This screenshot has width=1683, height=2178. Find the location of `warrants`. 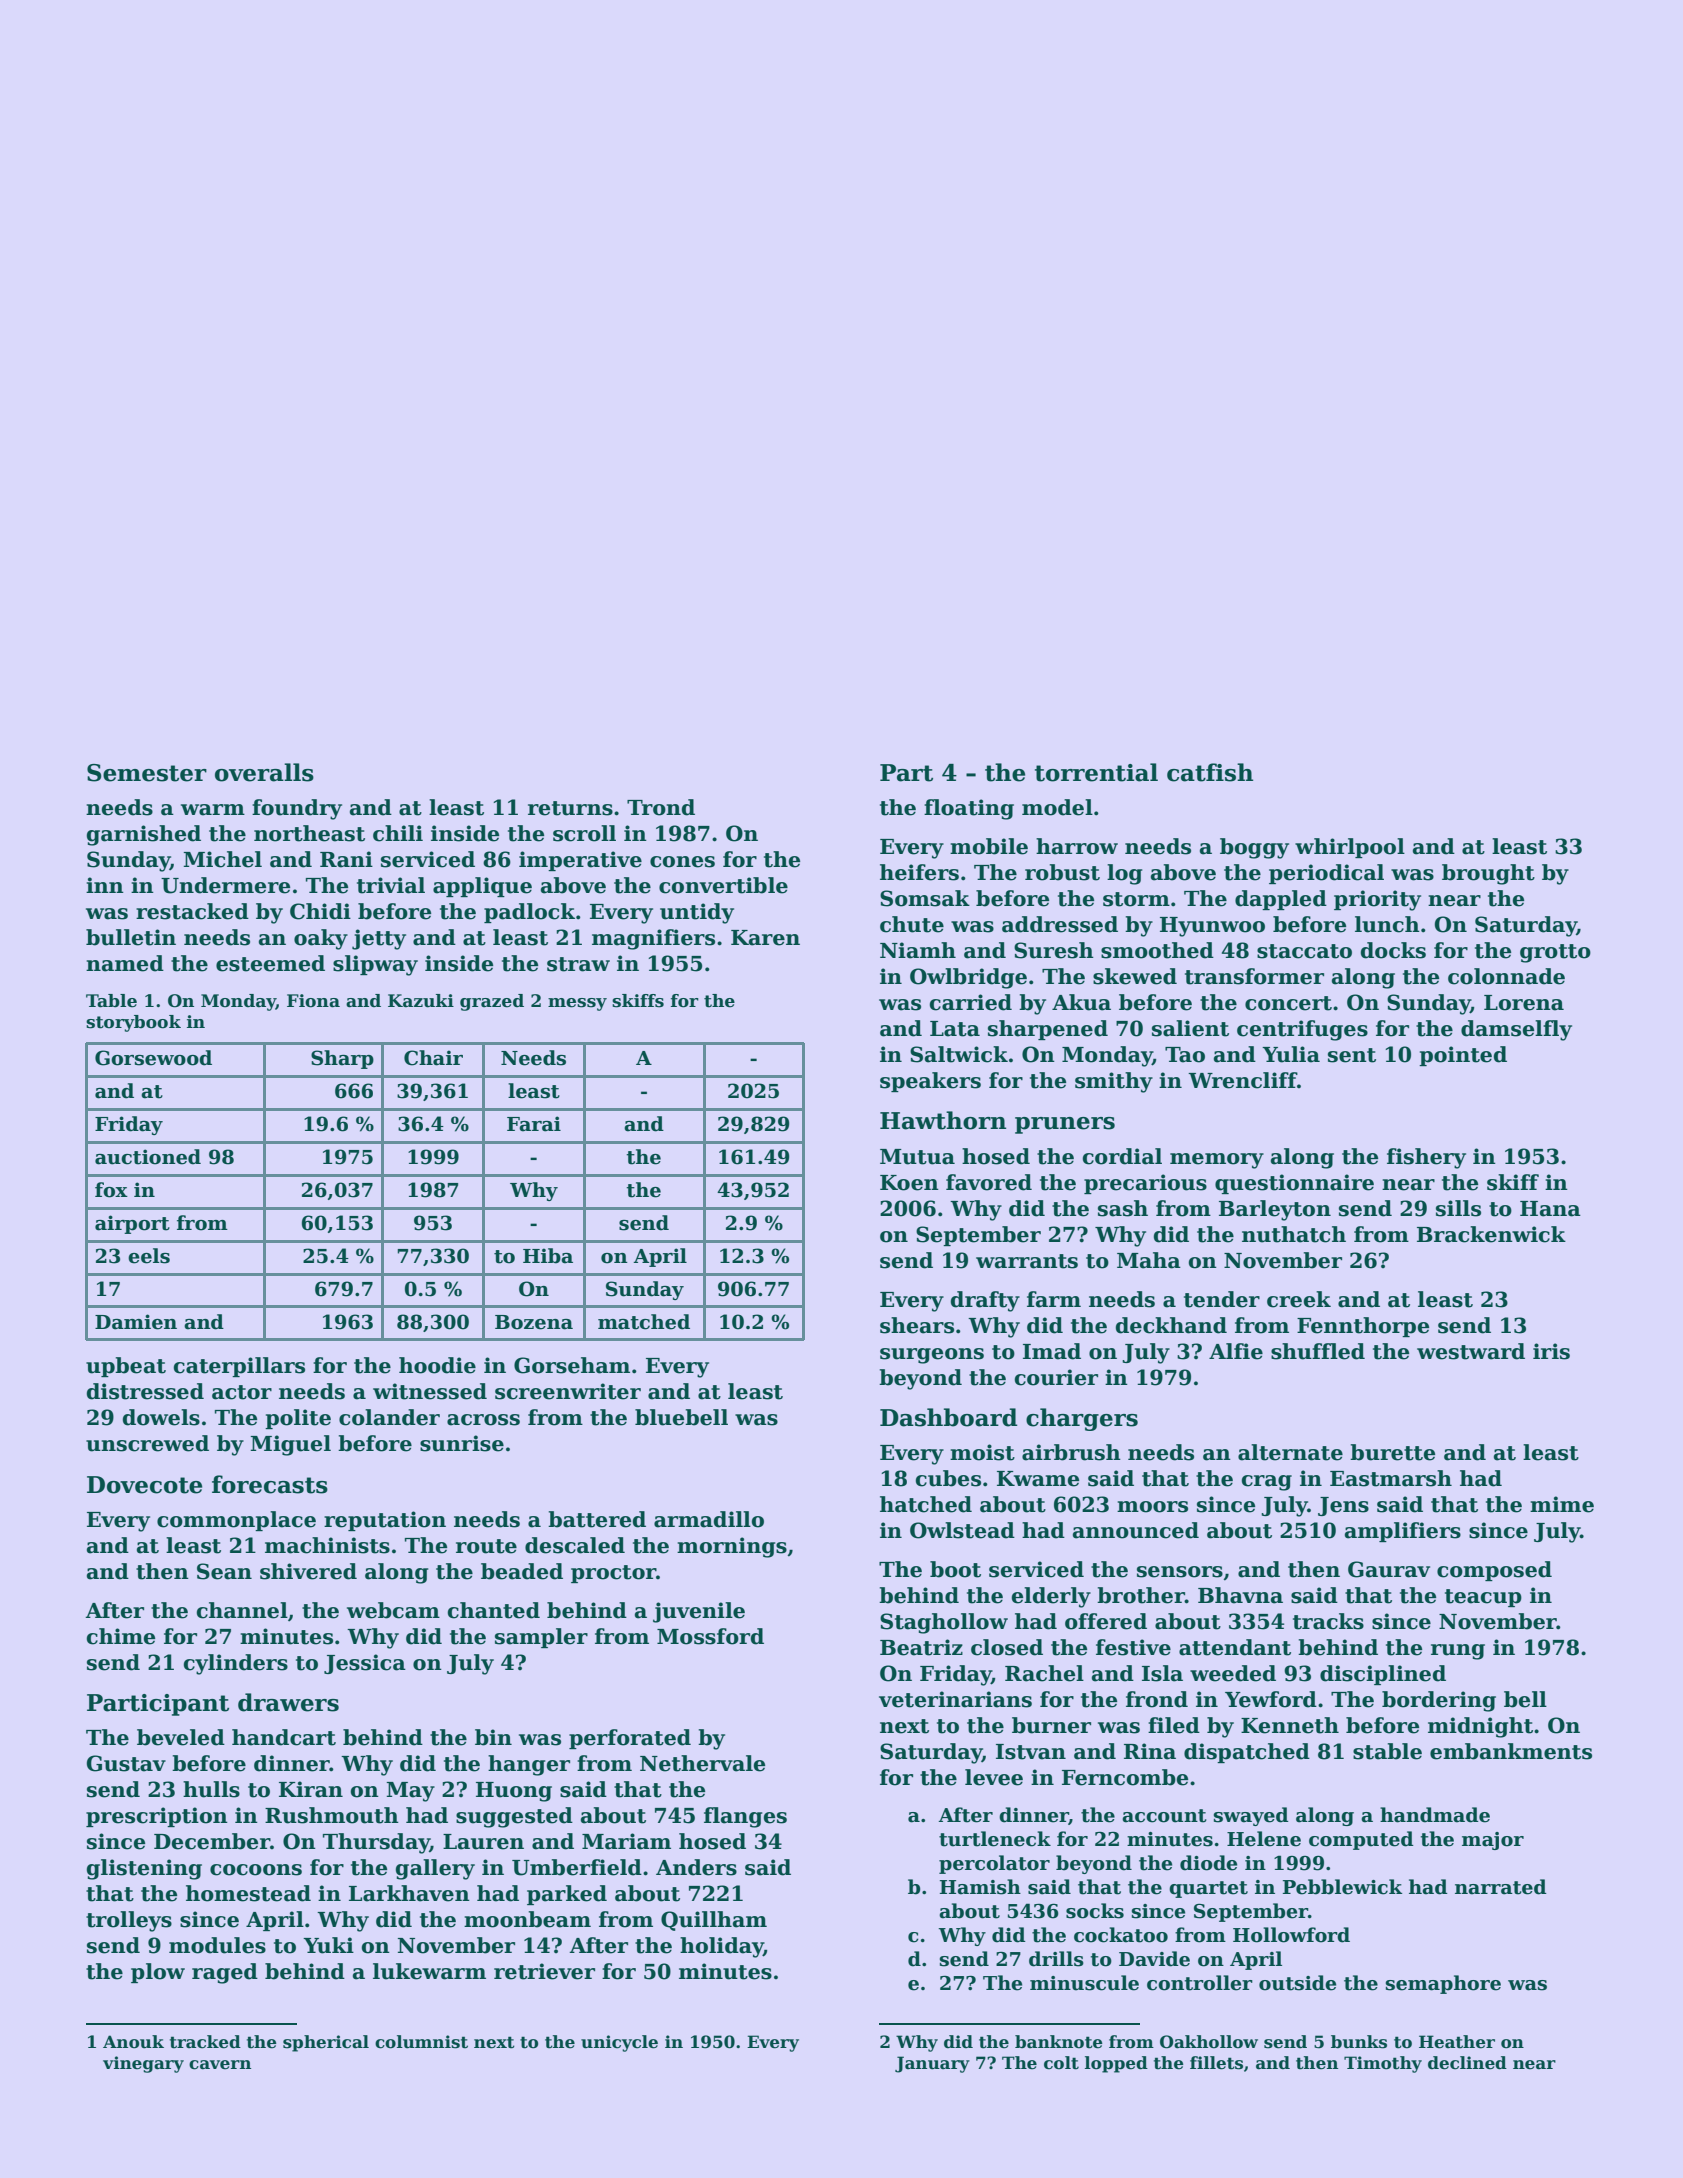

warrants is located at coordinates (1027, 1261).
